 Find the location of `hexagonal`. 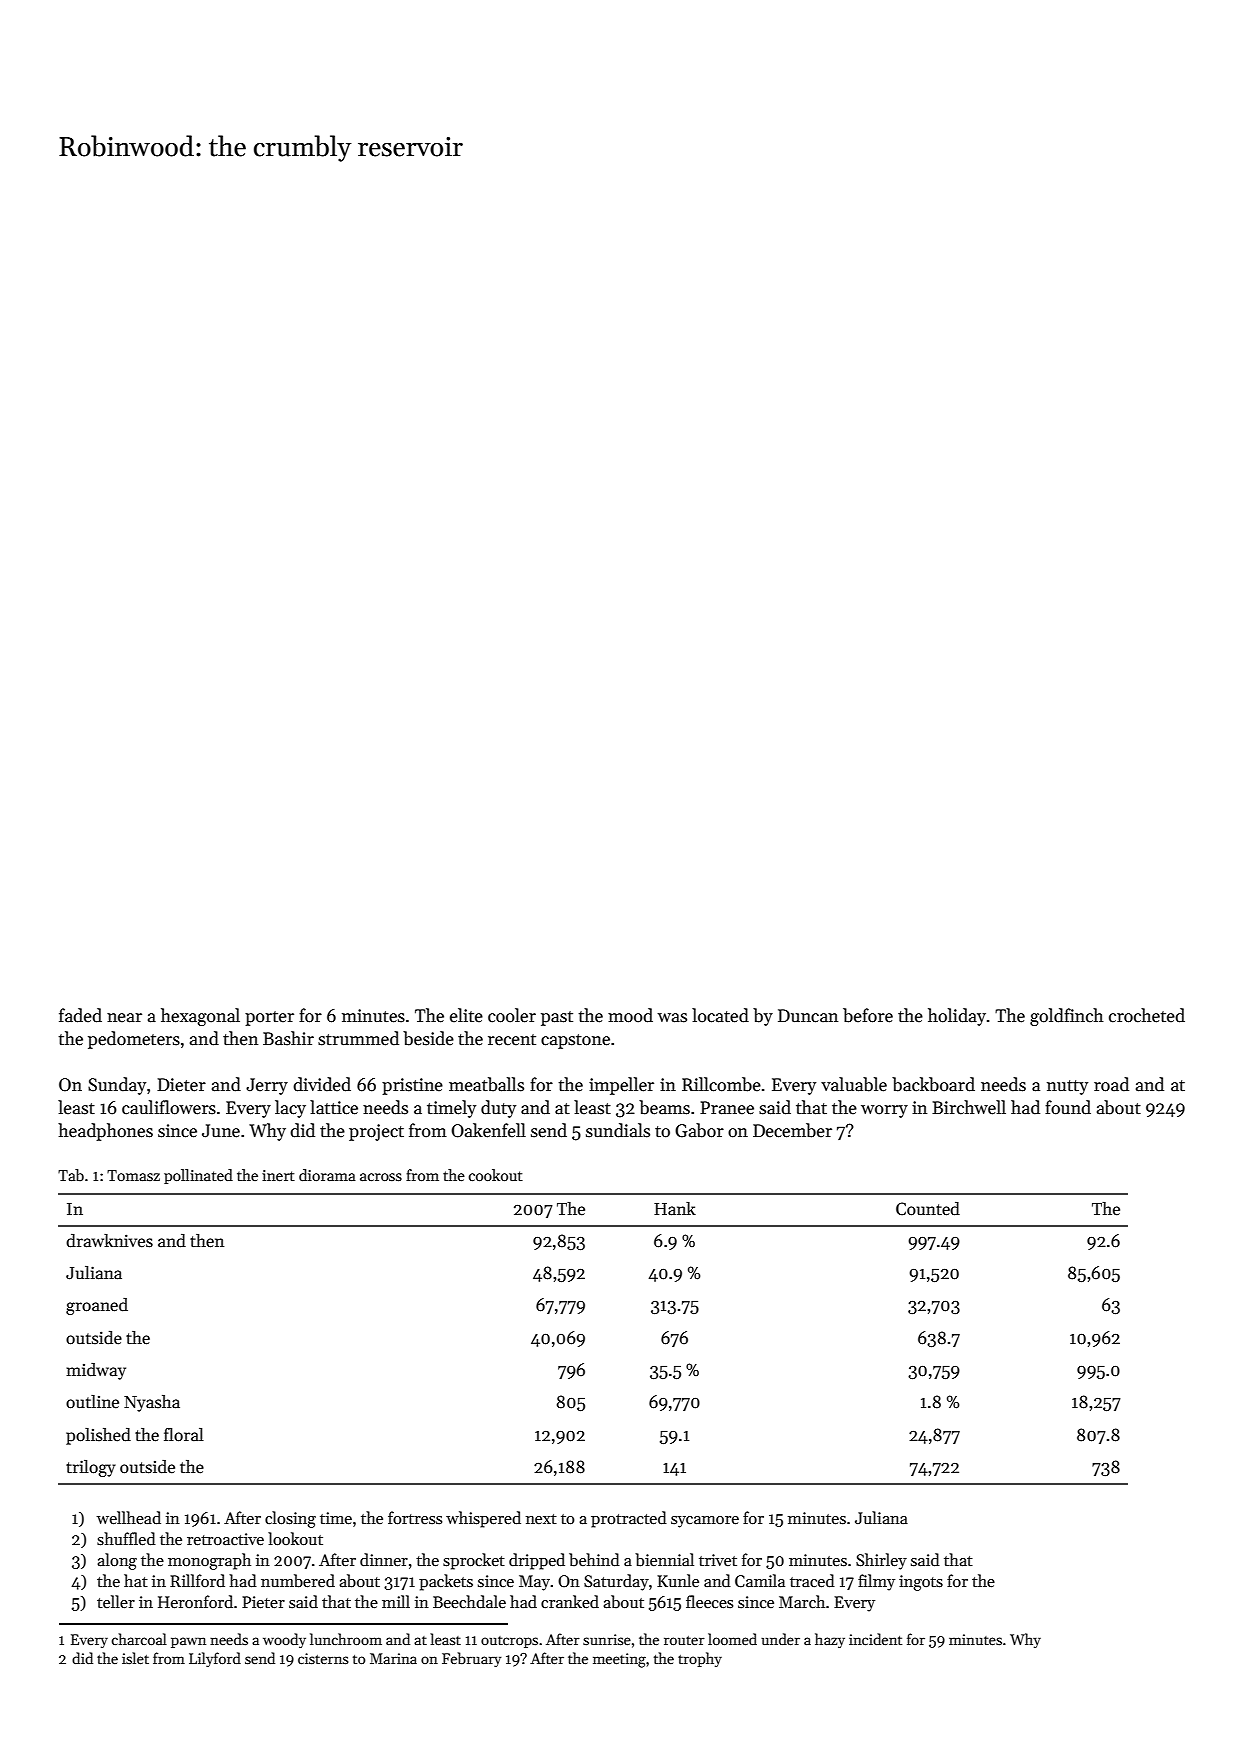

hexagonal is located at coordinates (200, 1017).
